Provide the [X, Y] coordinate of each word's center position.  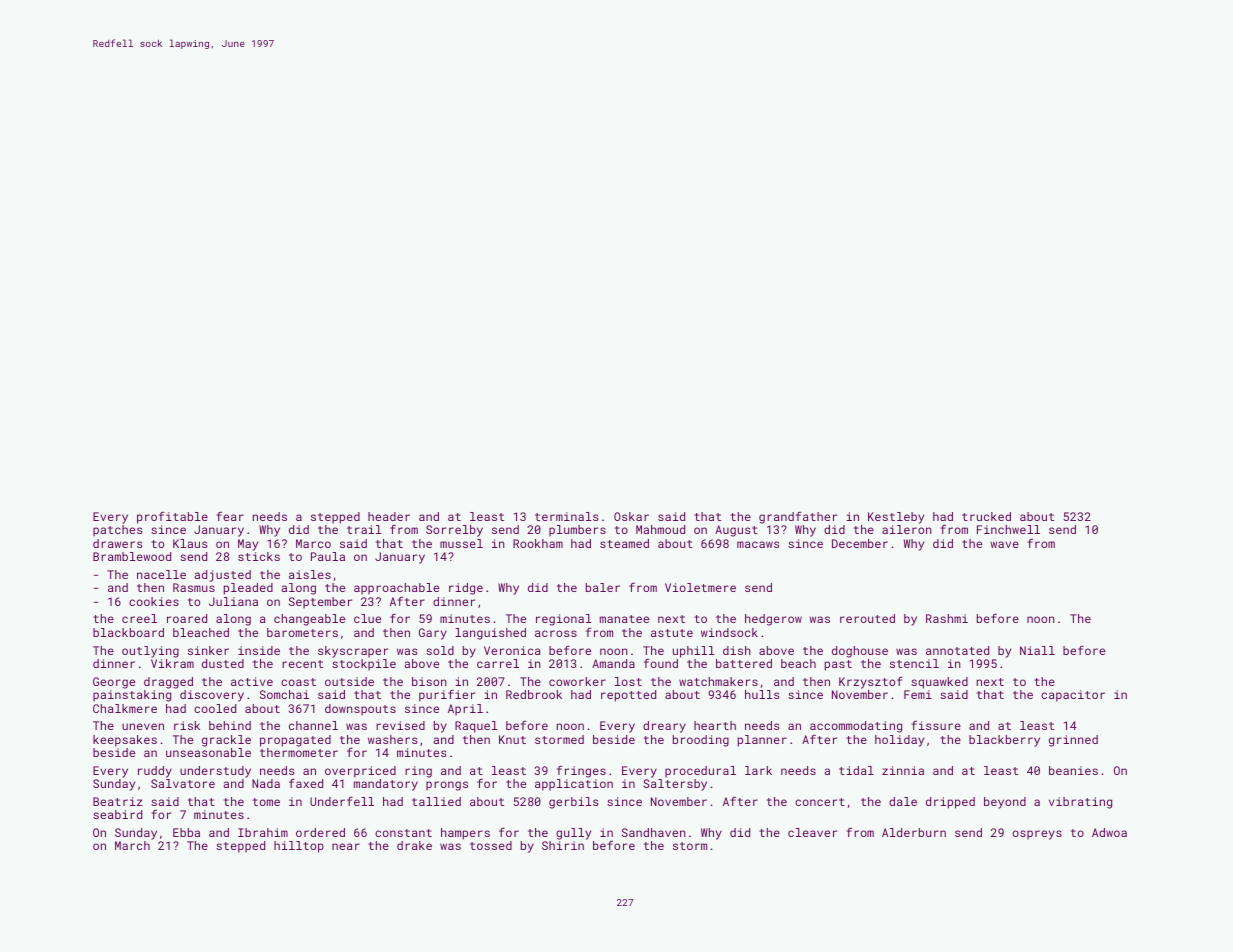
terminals [567, 516]
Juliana [233, 601]
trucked [986, 516]
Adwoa [1109, 832]
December [860, 543]
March [132, 845]
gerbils [574, 803]
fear [230, 516]
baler [603, 587]
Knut [512, 739]
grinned [1073, 741]
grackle [226, 741]
